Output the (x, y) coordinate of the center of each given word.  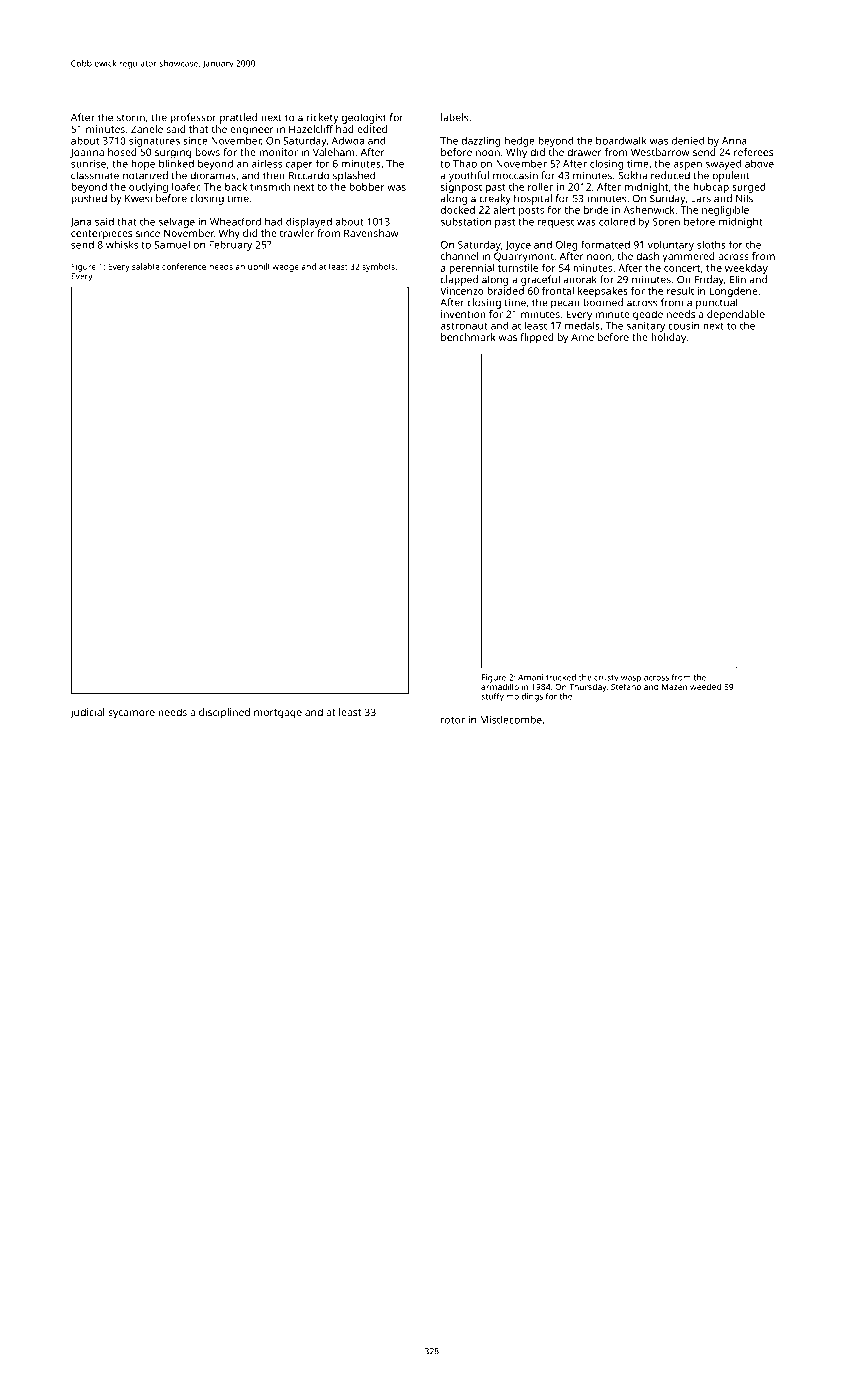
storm (131, 118)
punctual (717, 303)
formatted (605, 245)
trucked (561, 677)
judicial (87, 713)
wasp (631, 679)
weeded (705, 686)
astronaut (464, 326)
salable (145, 266)
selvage (177, 222)
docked (458, 210)
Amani (530, 677)
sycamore (131, 714)
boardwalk (621, 140)
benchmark (468, 337)
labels (454, 117)
